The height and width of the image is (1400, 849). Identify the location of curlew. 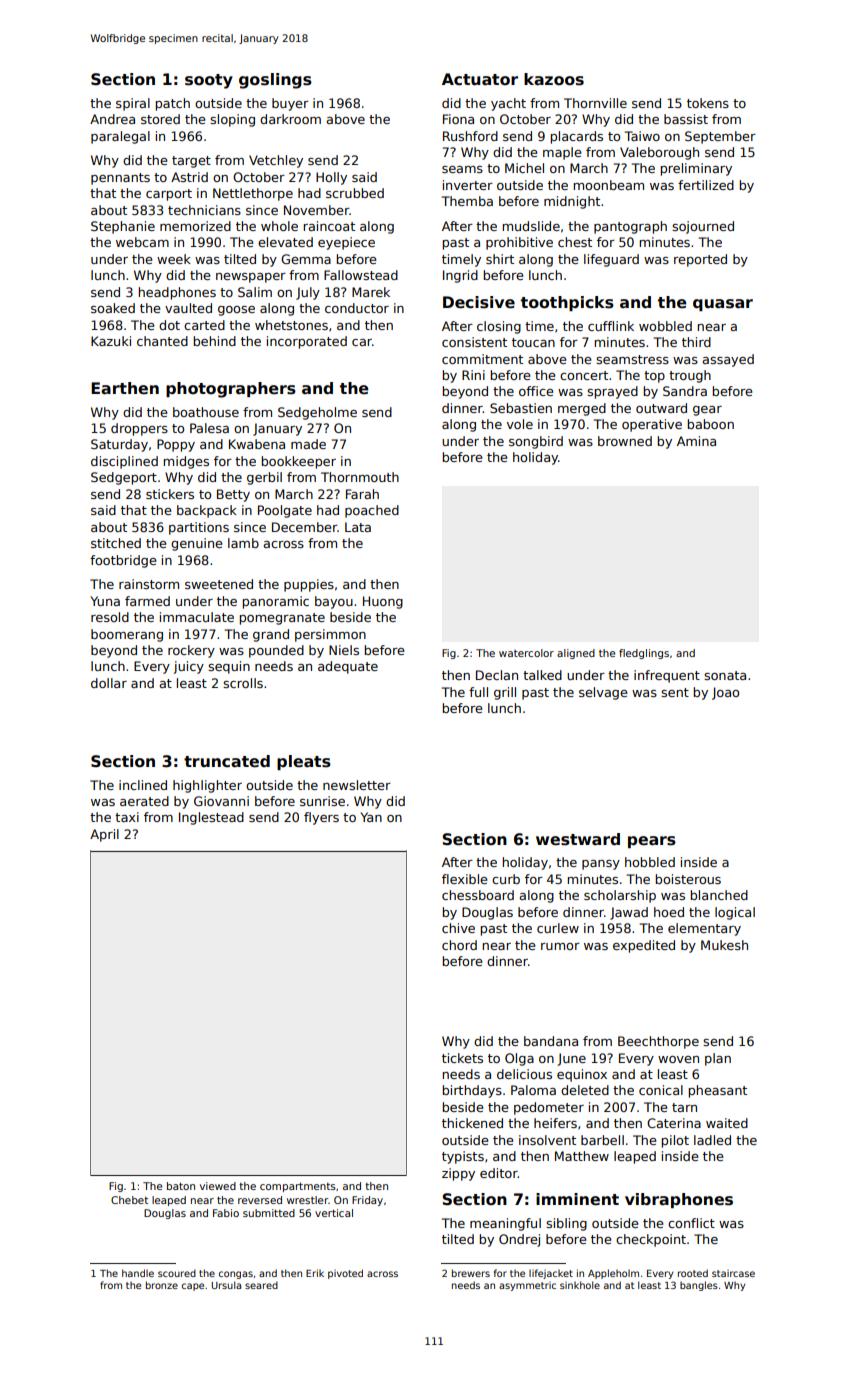
(558, 928).
